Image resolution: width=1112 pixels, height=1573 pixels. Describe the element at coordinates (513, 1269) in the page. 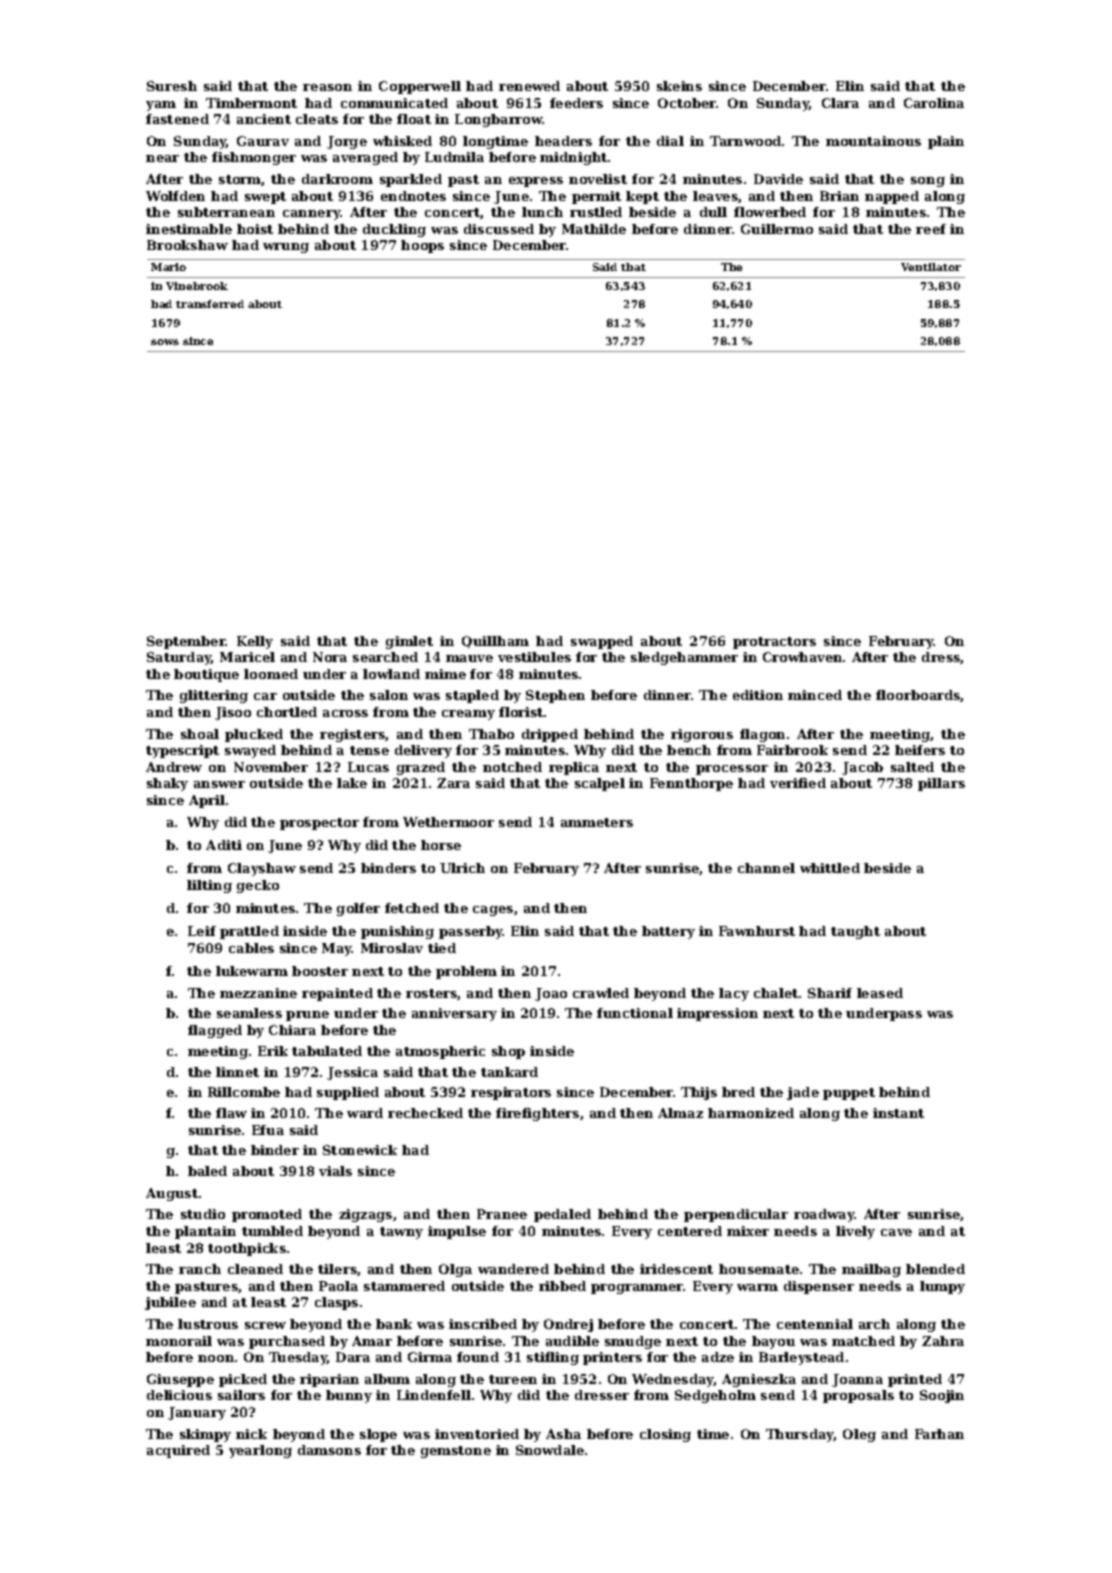

I see `wandered` at that location.
